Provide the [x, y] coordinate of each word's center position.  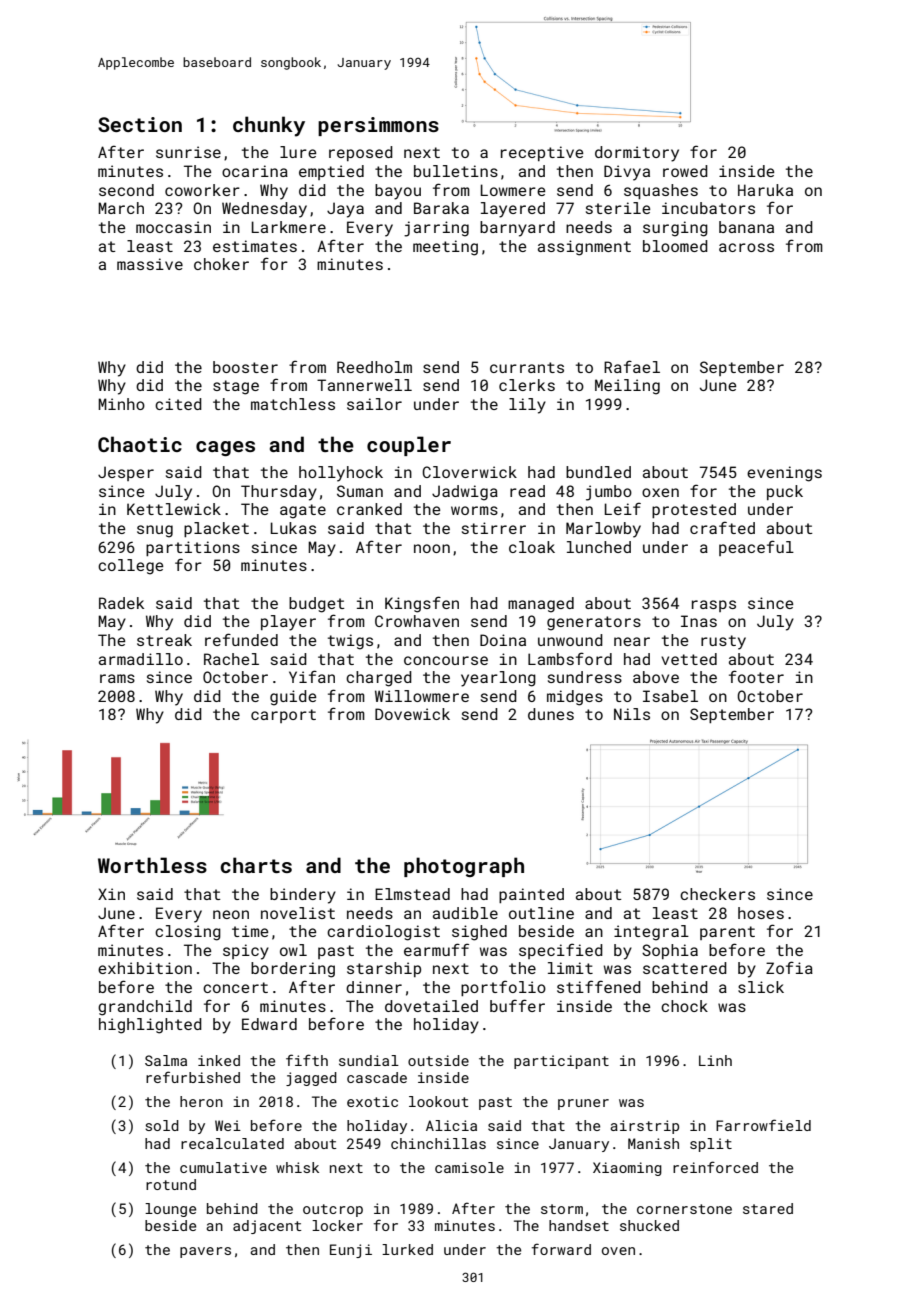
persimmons [378, 126]
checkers [717, 894]
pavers [205, 1252]
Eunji [351, 1251]
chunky [269, 126]
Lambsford [570, 658]
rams [117, 678]
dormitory [637, 154]
